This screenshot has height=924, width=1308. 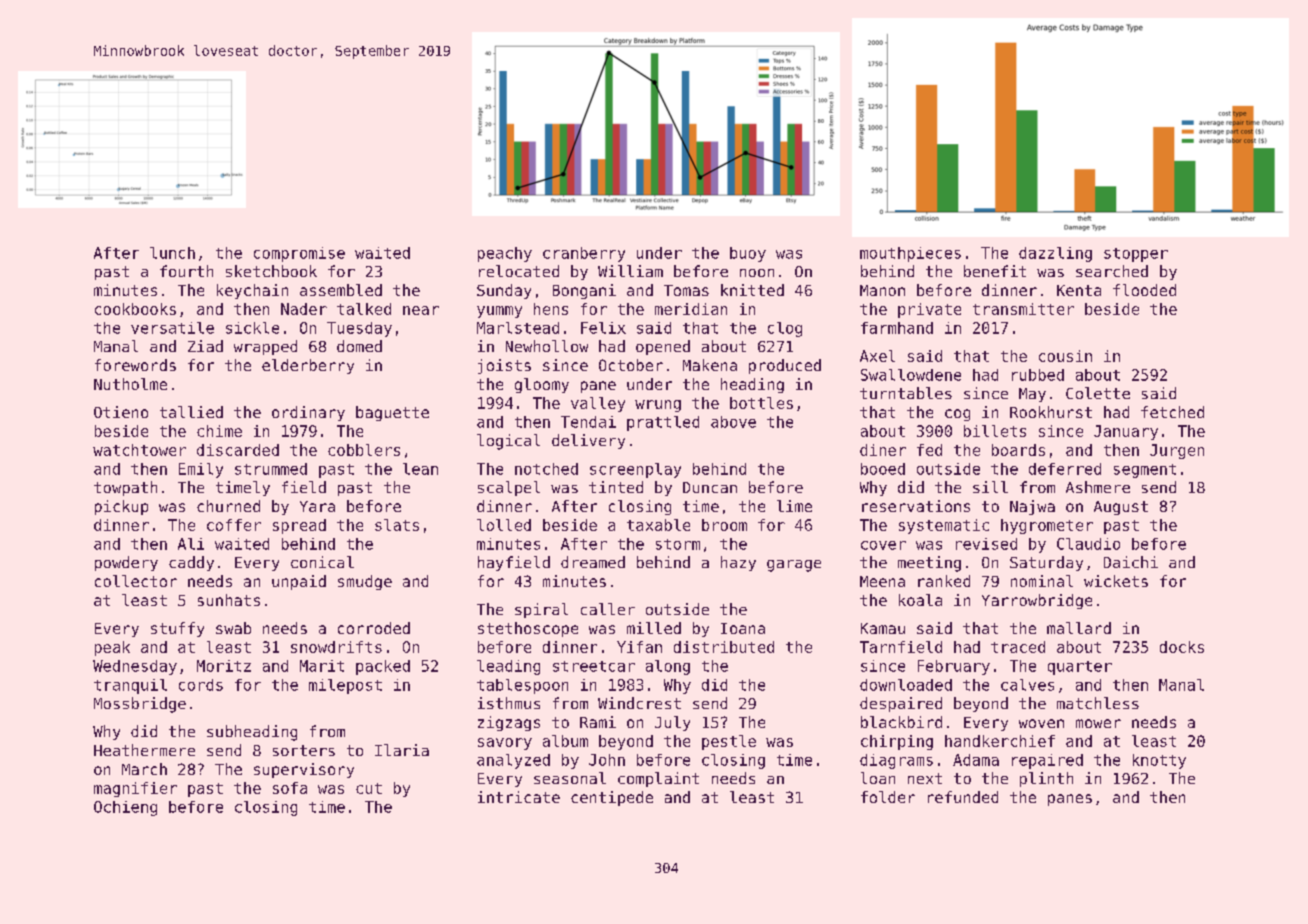 I want to click on compromise, so click(x=299, y=254).
